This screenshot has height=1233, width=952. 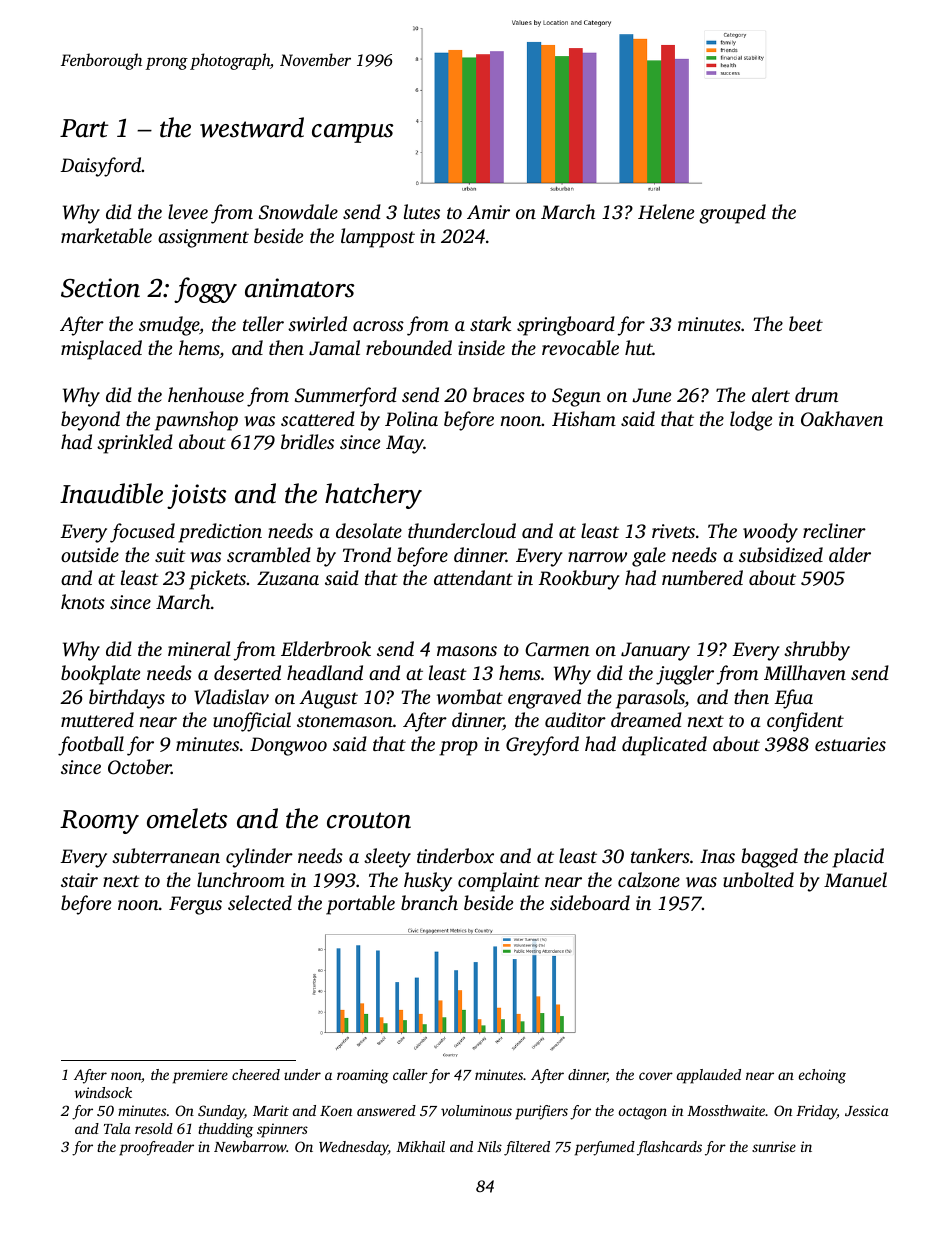 What do you see at coordinates (758, 879) in the screenshot?
I see `unbolted` at bounding box center [758, 879].
